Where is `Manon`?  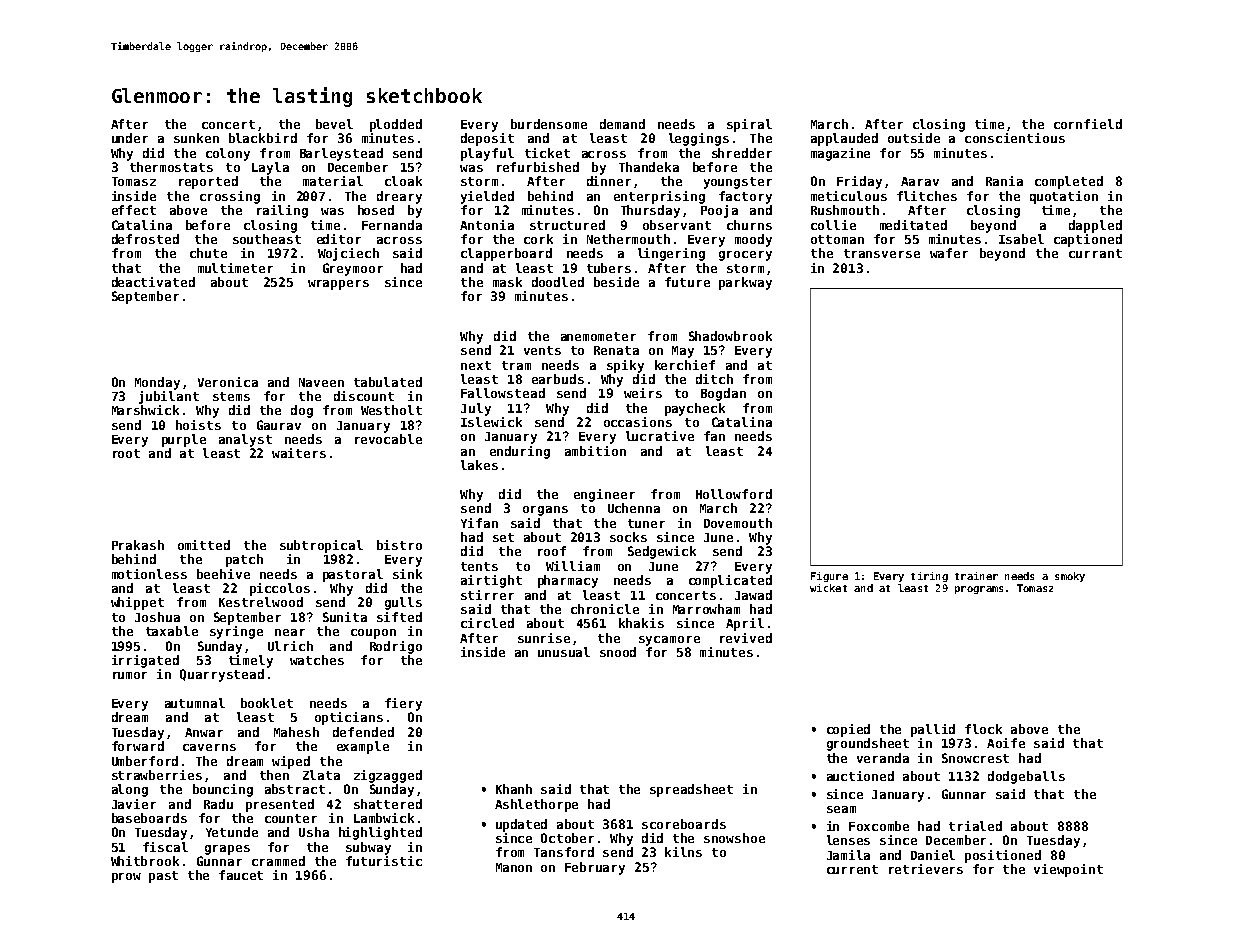 Manon is located at coordinates (514, 867).
